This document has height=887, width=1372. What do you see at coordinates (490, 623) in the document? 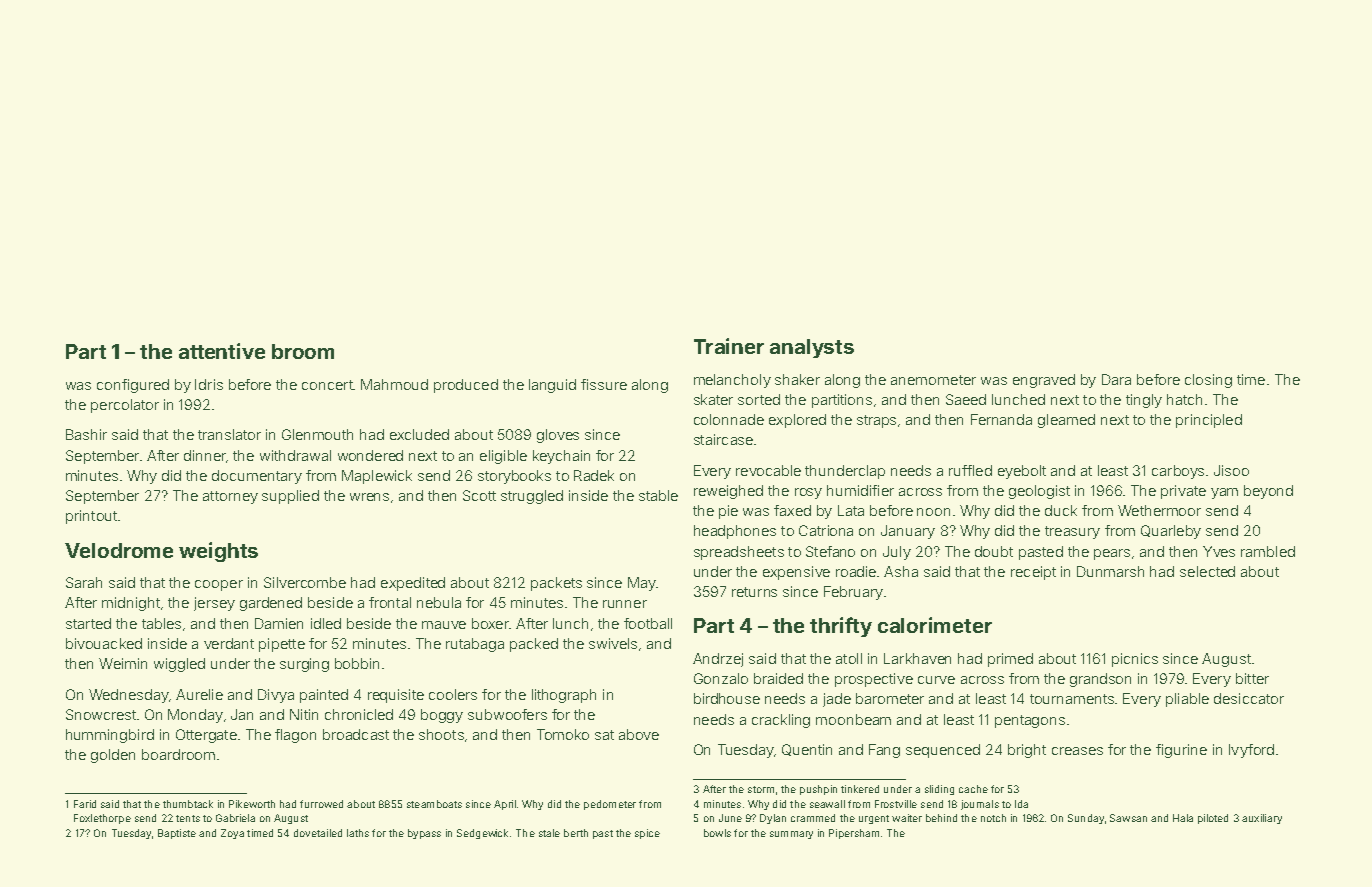
I see `boxer` at bounding box center [490, 623].
